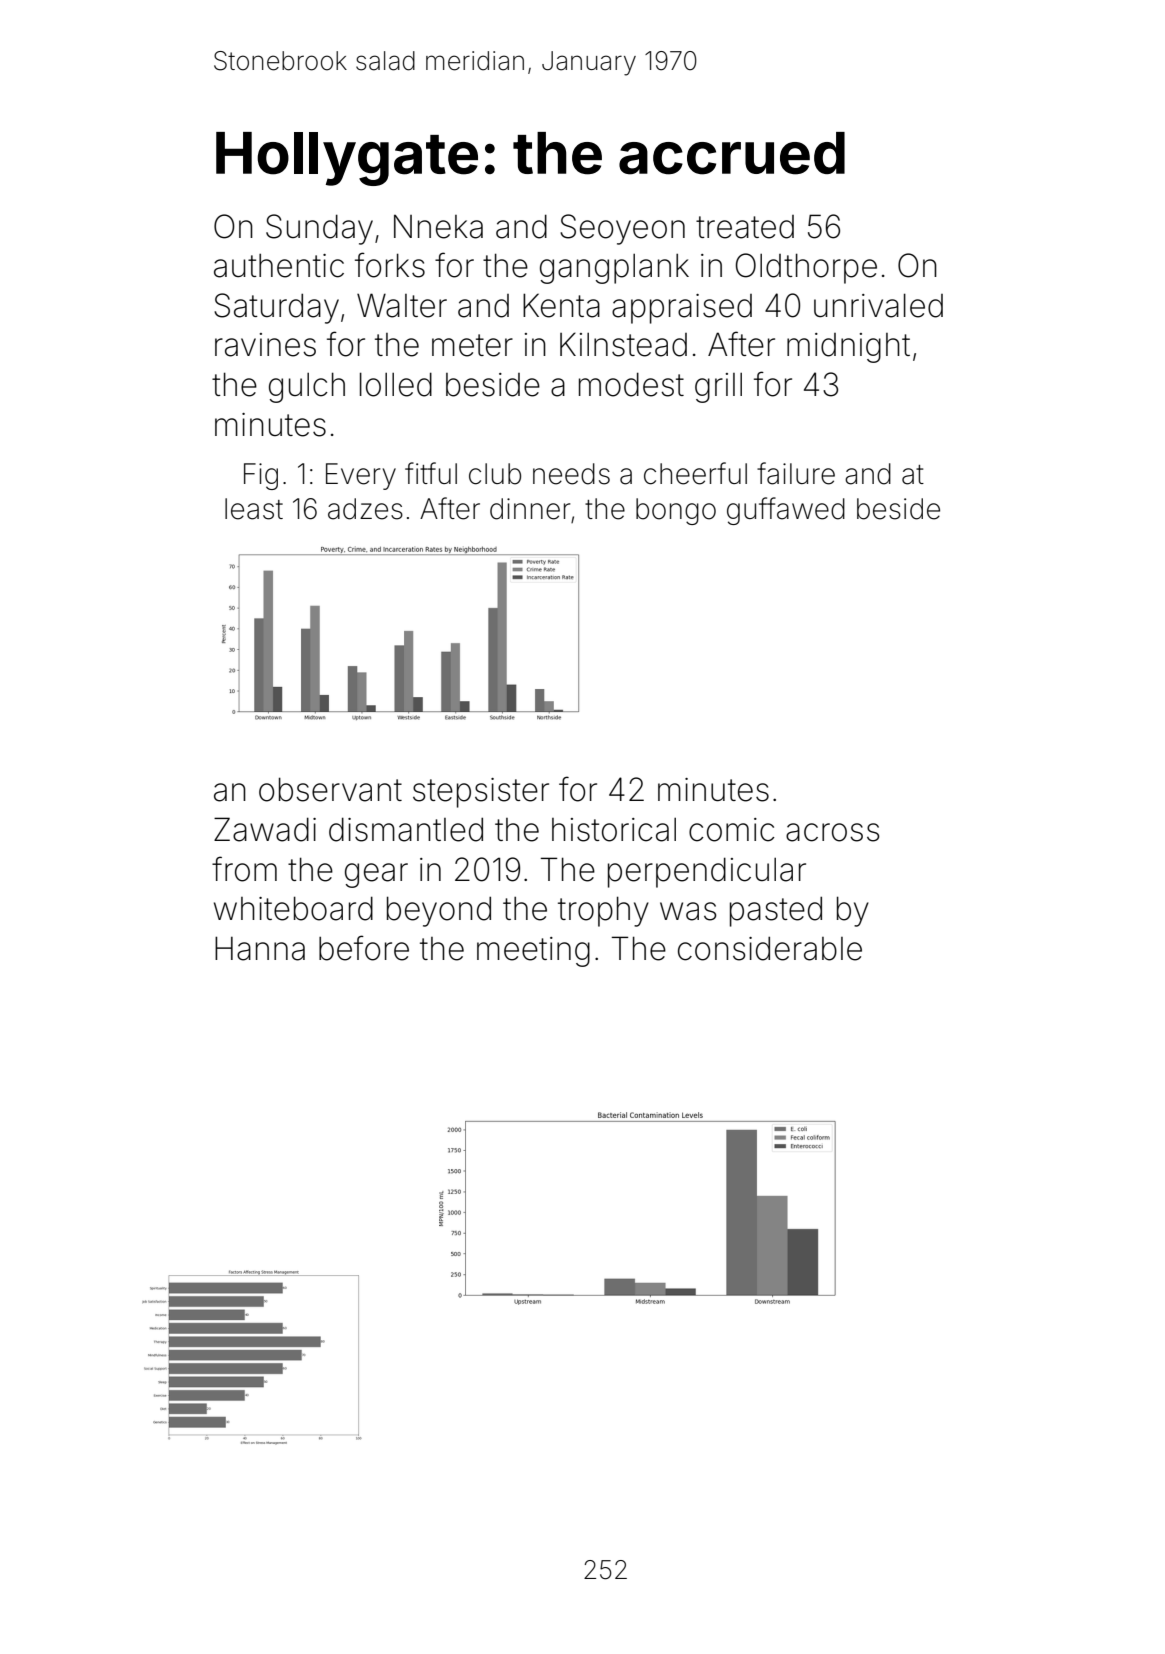  I want to click on whiteboard, so click(293, 908).
